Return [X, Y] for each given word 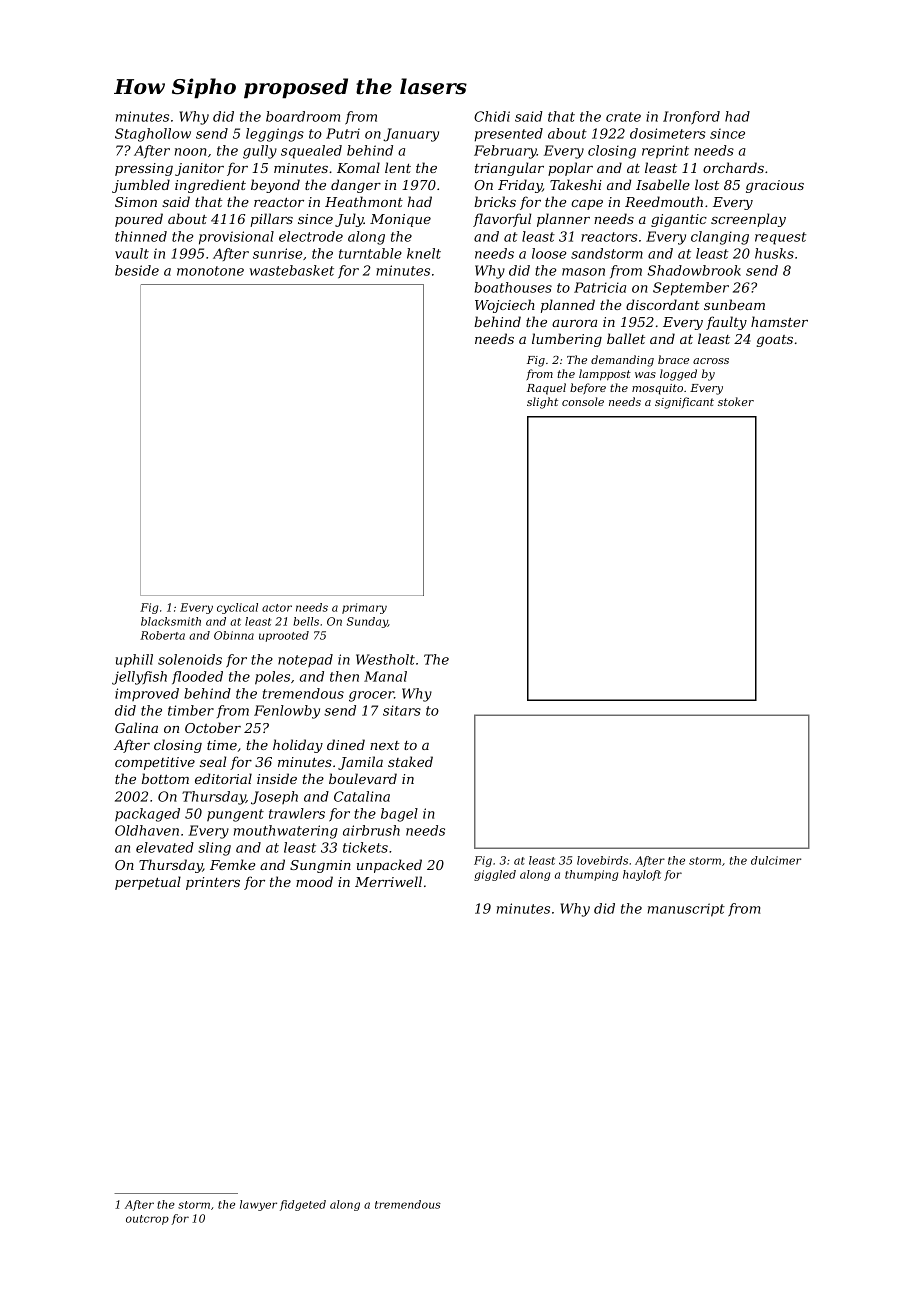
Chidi [492, 116]
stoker [736, 401]
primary [364, 608]
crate [623, 117]
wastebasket [292, 270]
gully [260, 152]
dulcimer [776, 860]
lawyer [258, 1205]
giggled [495, 875]
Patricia [600, 287]
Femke [233, 864]
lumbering [567, 340]
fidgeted [303, 1205]
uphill [134, 661]
